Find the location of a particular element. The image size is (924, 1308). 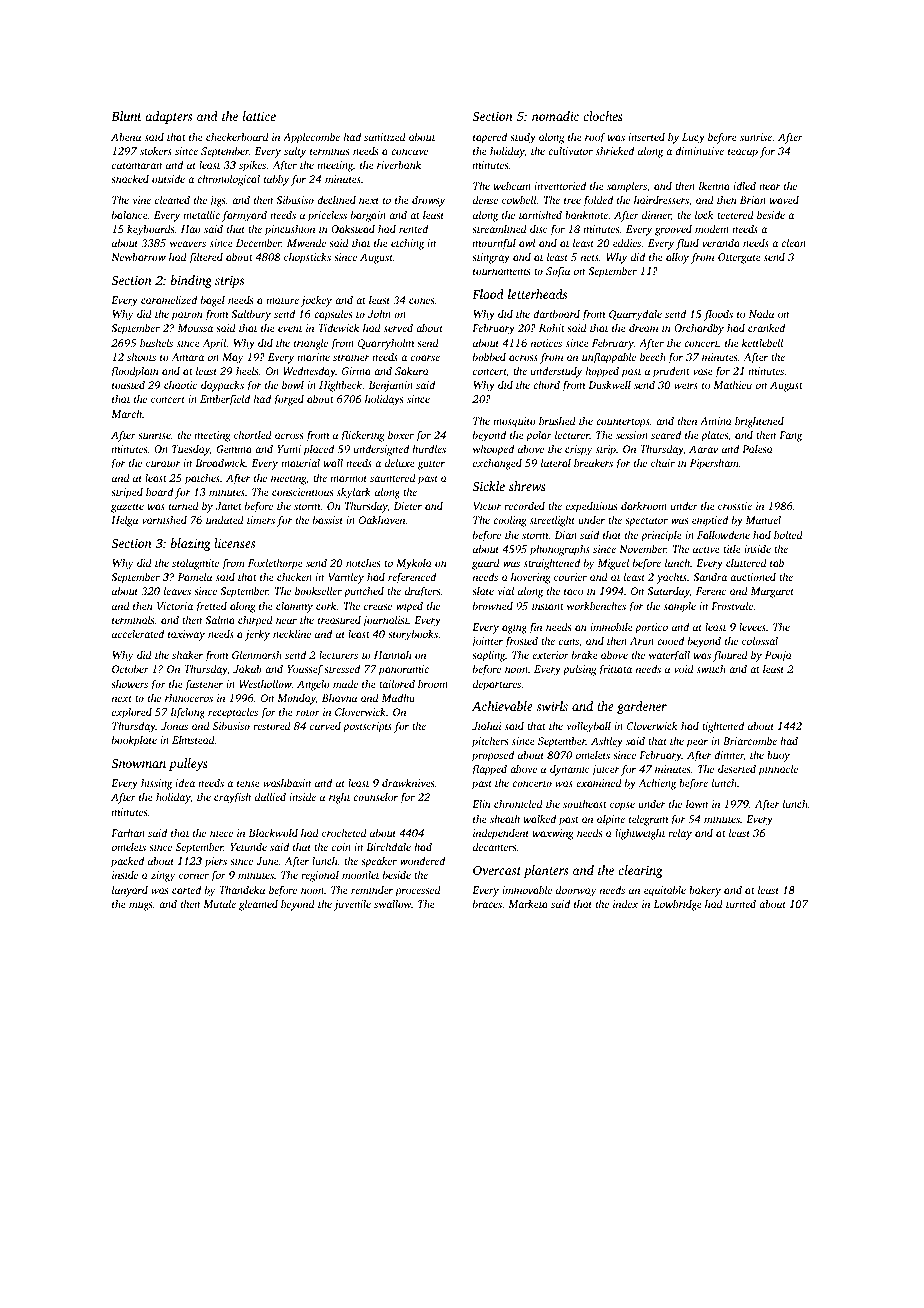

terminals is located at coordinates (133, 620).
